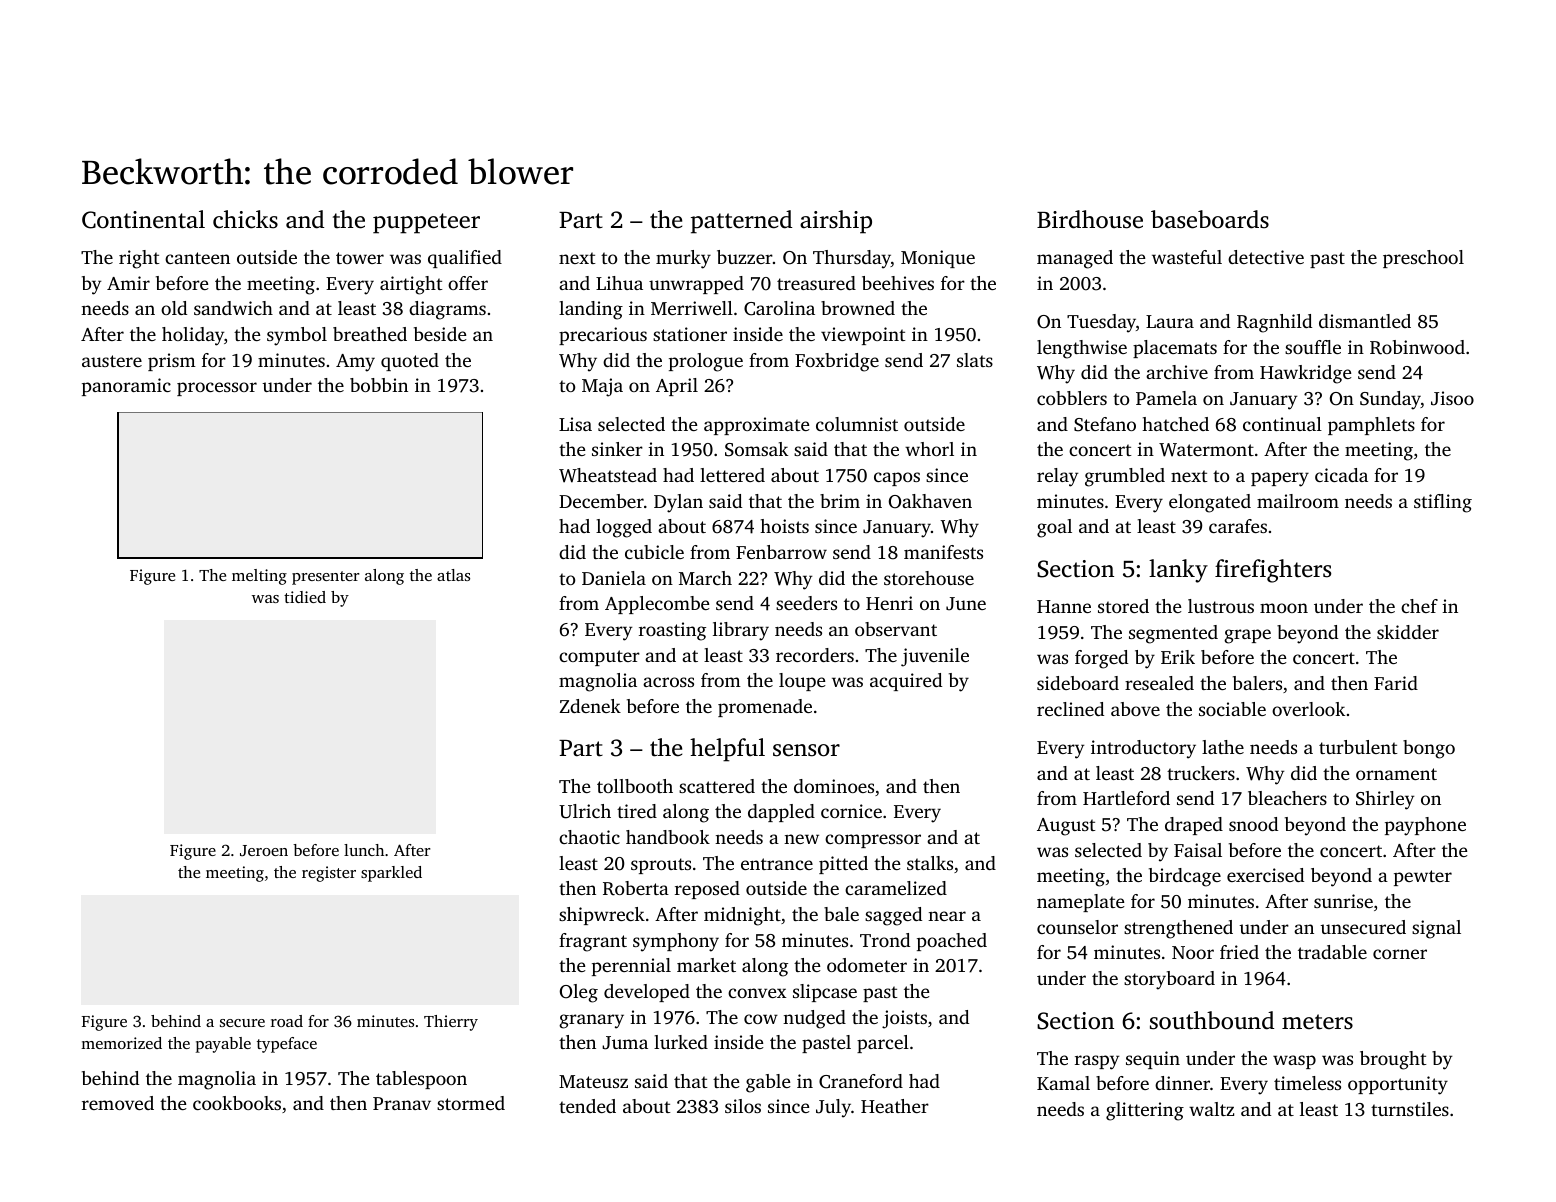  Describe the element at coordinates (952, 942) in the screenshot. I see `poached` at that location.
